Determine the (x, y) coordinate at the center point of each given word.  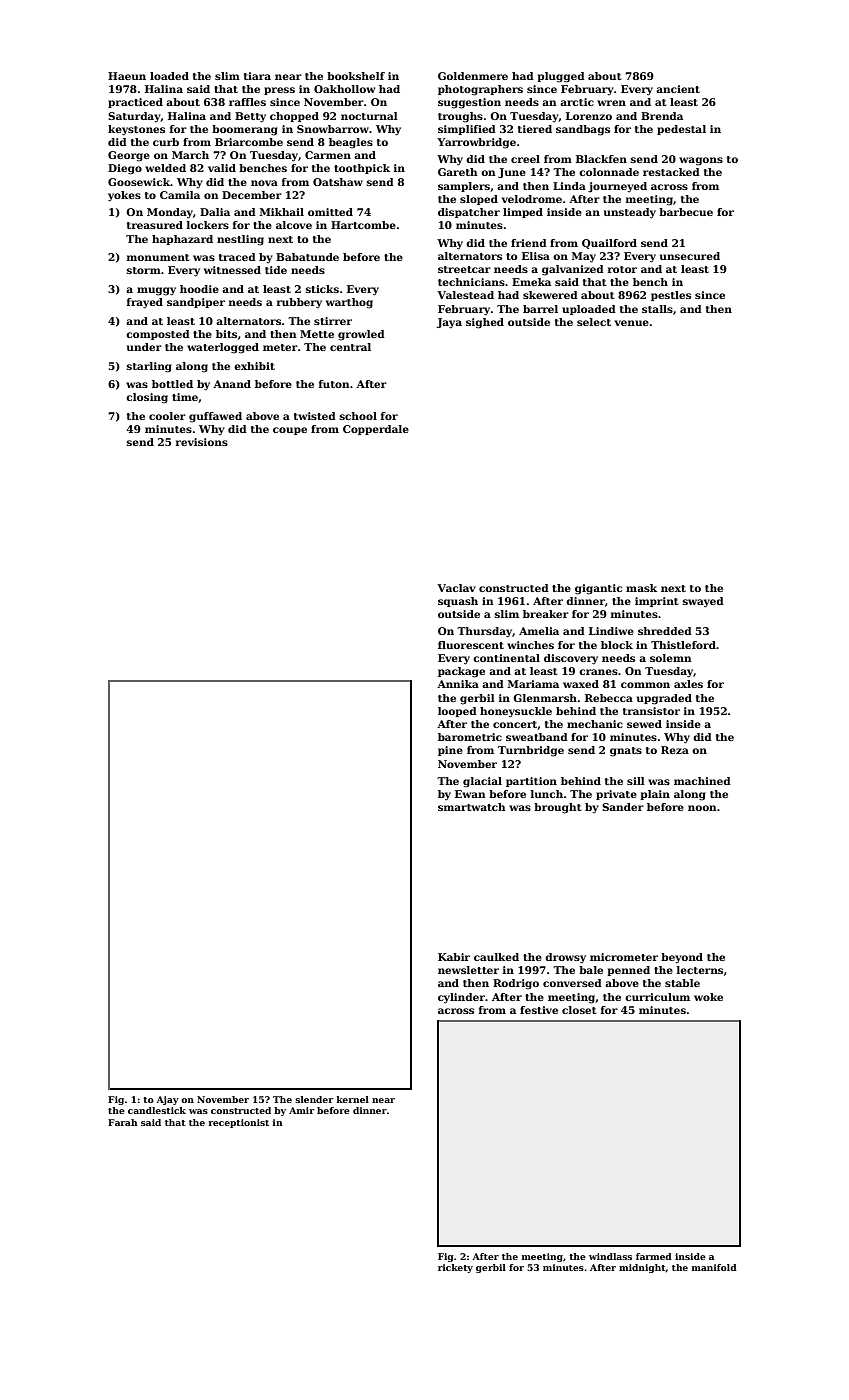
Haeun (127, 76)
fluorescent (471, 645)
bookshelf (356, 76)
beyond (682, 958)
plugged (561, 77)
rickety (455, 1268)
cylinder (461, 998)
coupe (290, 431)
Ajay (167, 1100)
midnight (642, 1268)
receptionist (238, 1123)
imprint (656, 602)
